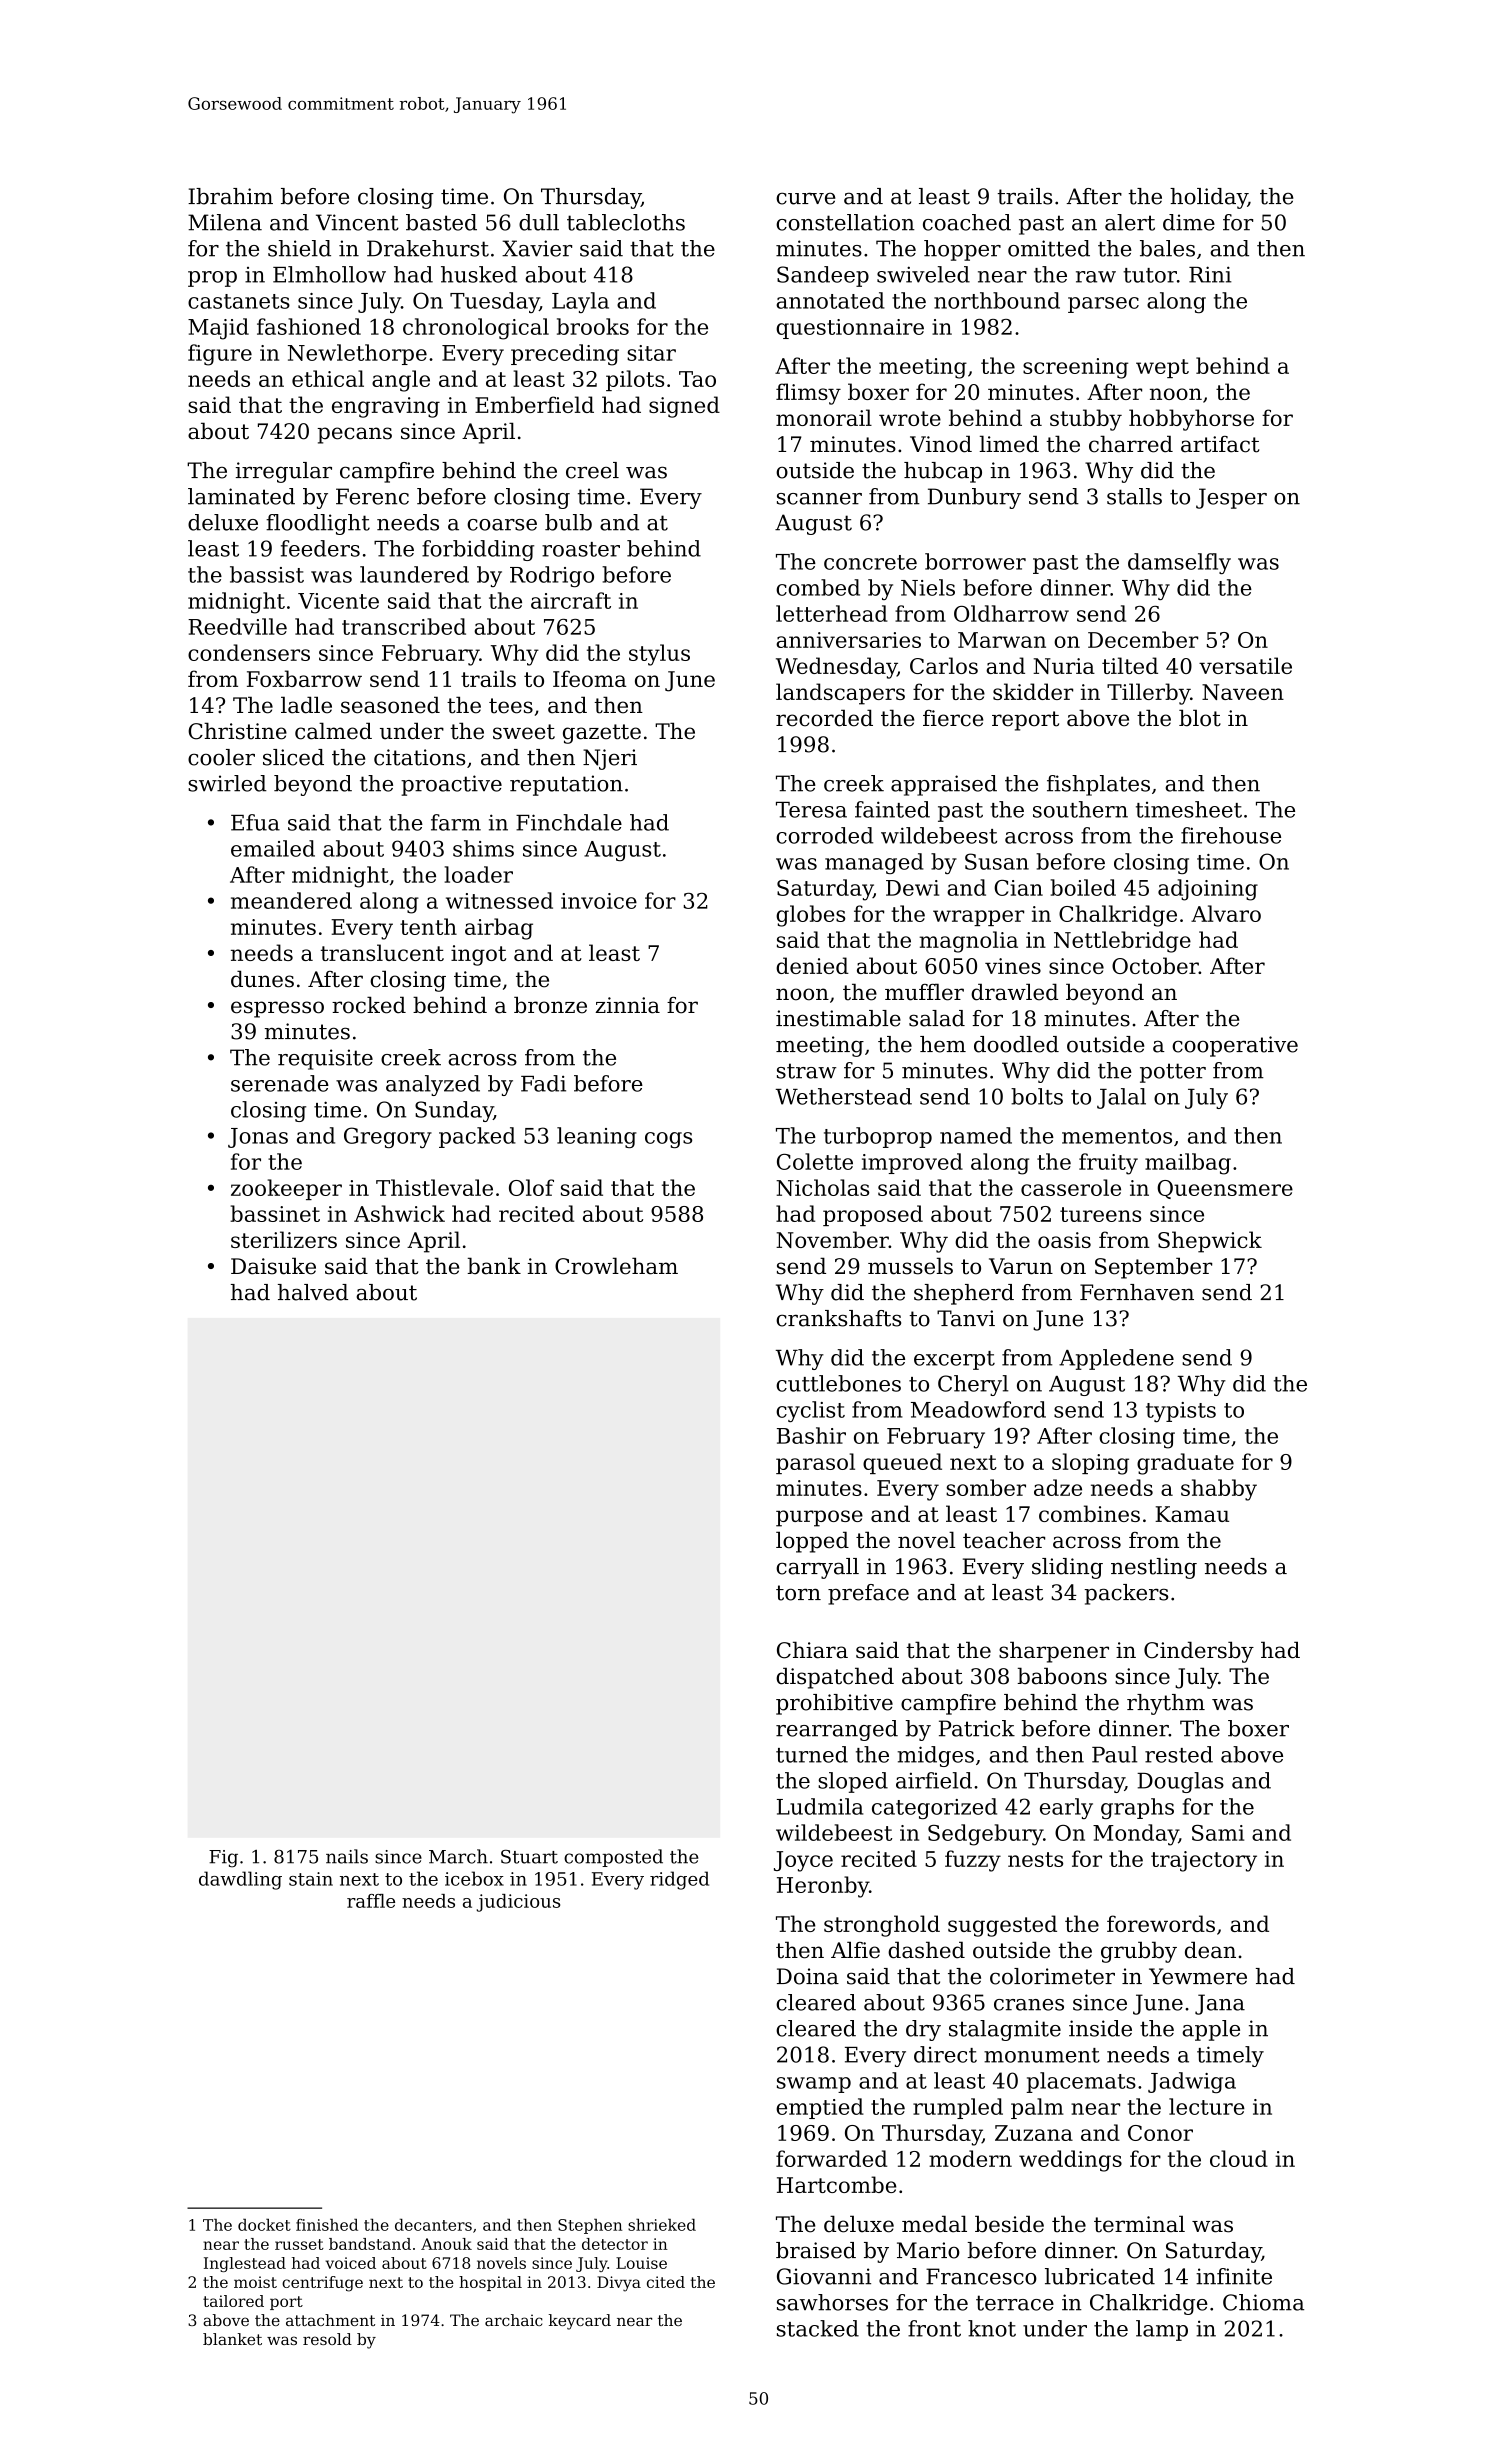 This image has width=1496, height=2464. Describe the element at coordinates (1220, 2004) in the image. I see `Jana` at that location.
